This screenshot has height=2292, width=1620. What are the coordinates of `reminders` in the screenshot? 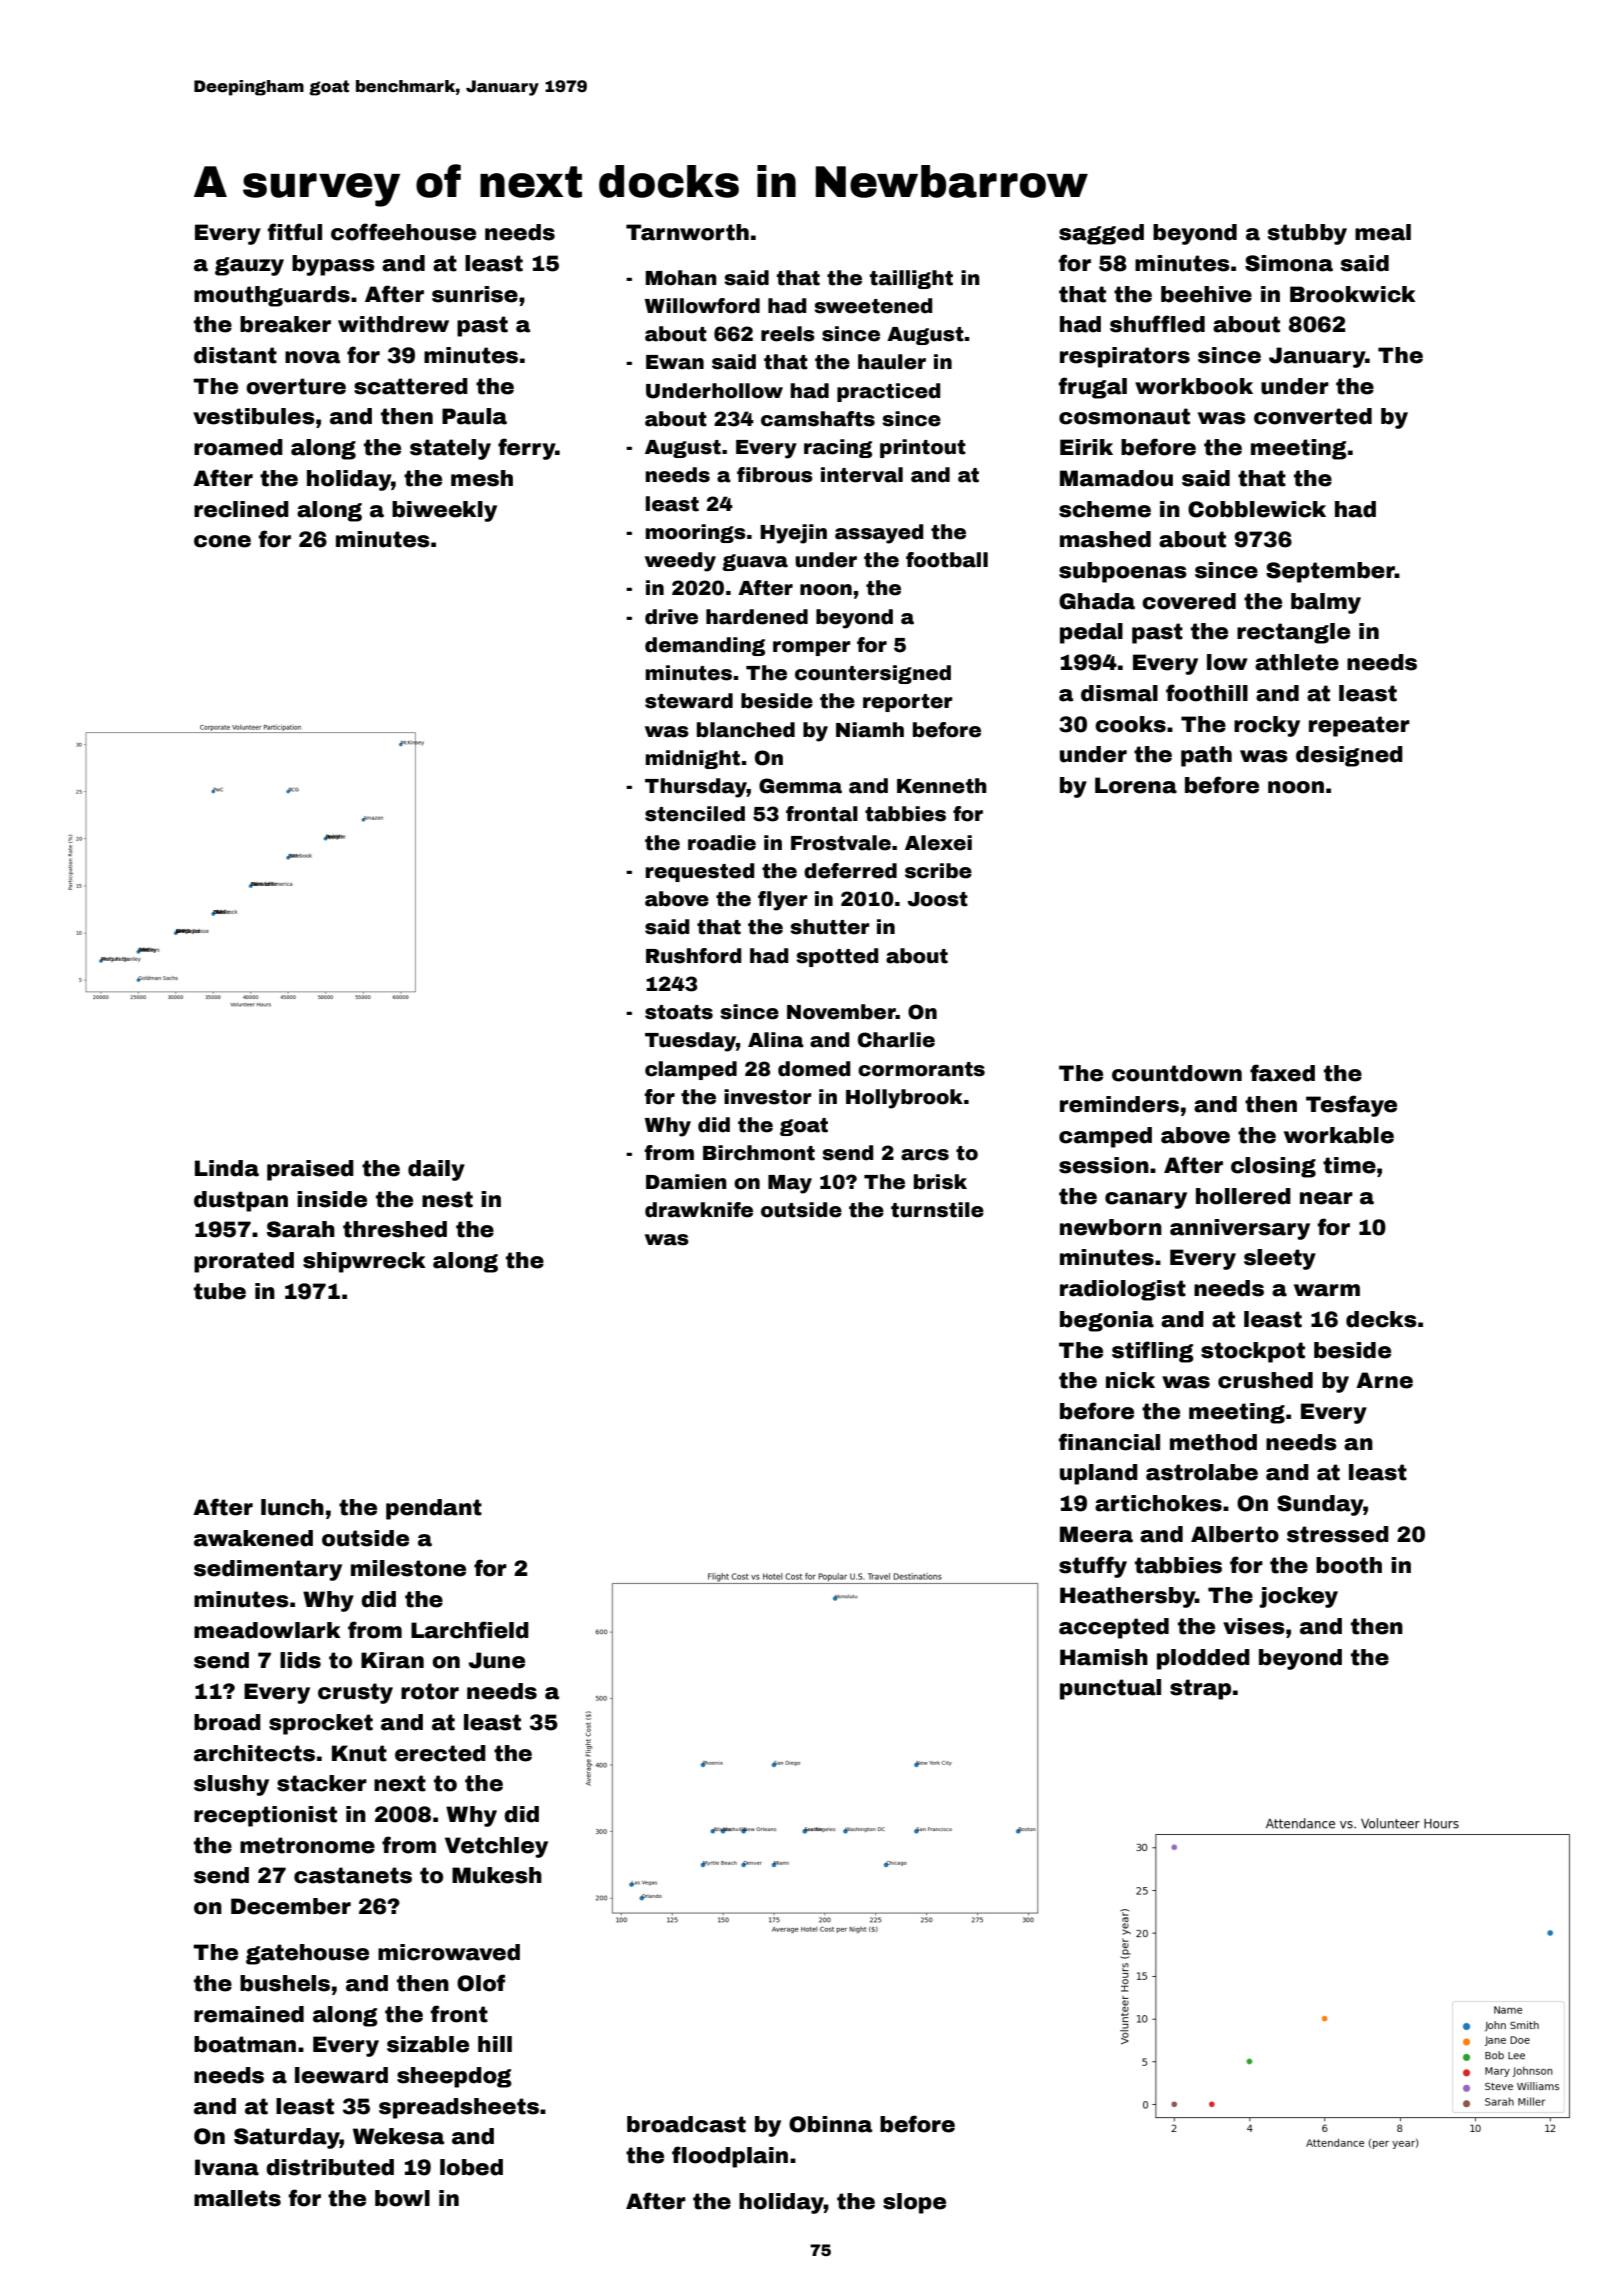 It's located at (1119, 1104).
